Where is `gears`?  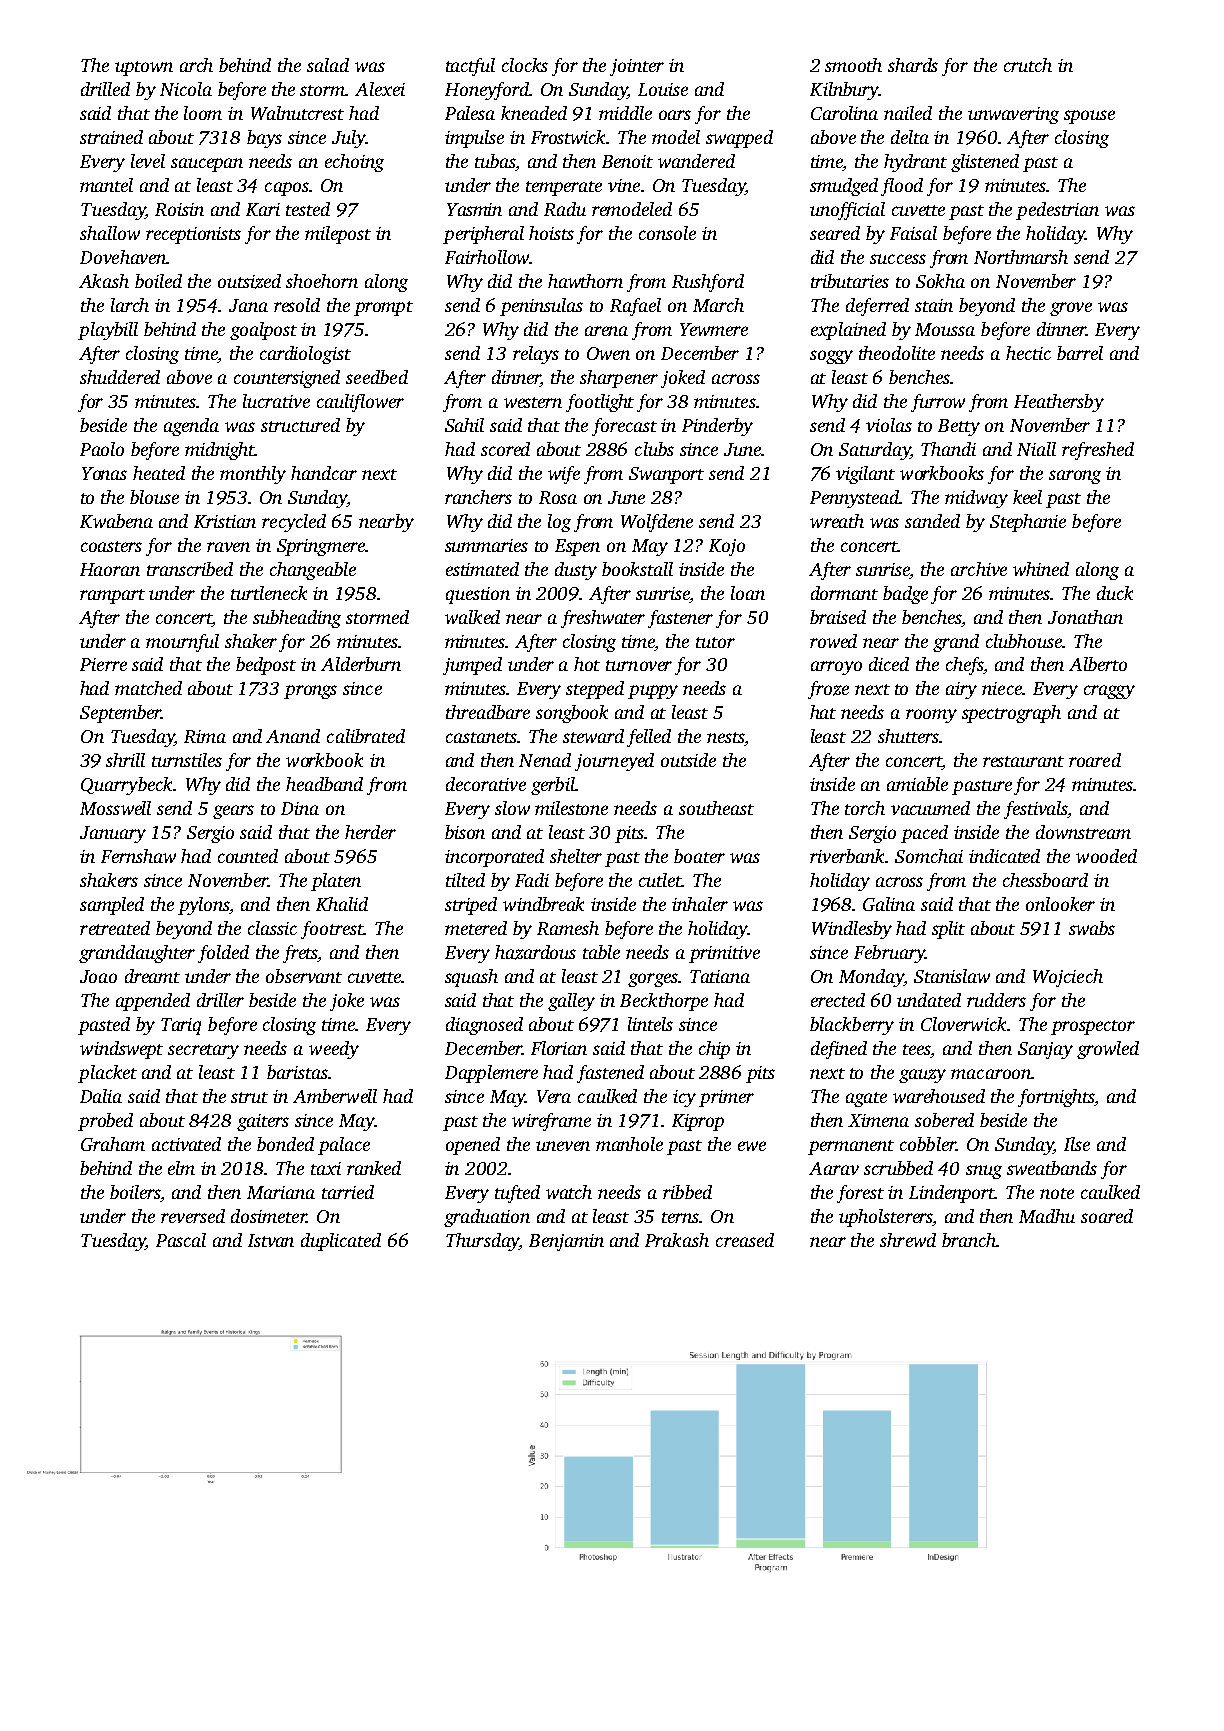 gears is located at coordinates (233, 812).
